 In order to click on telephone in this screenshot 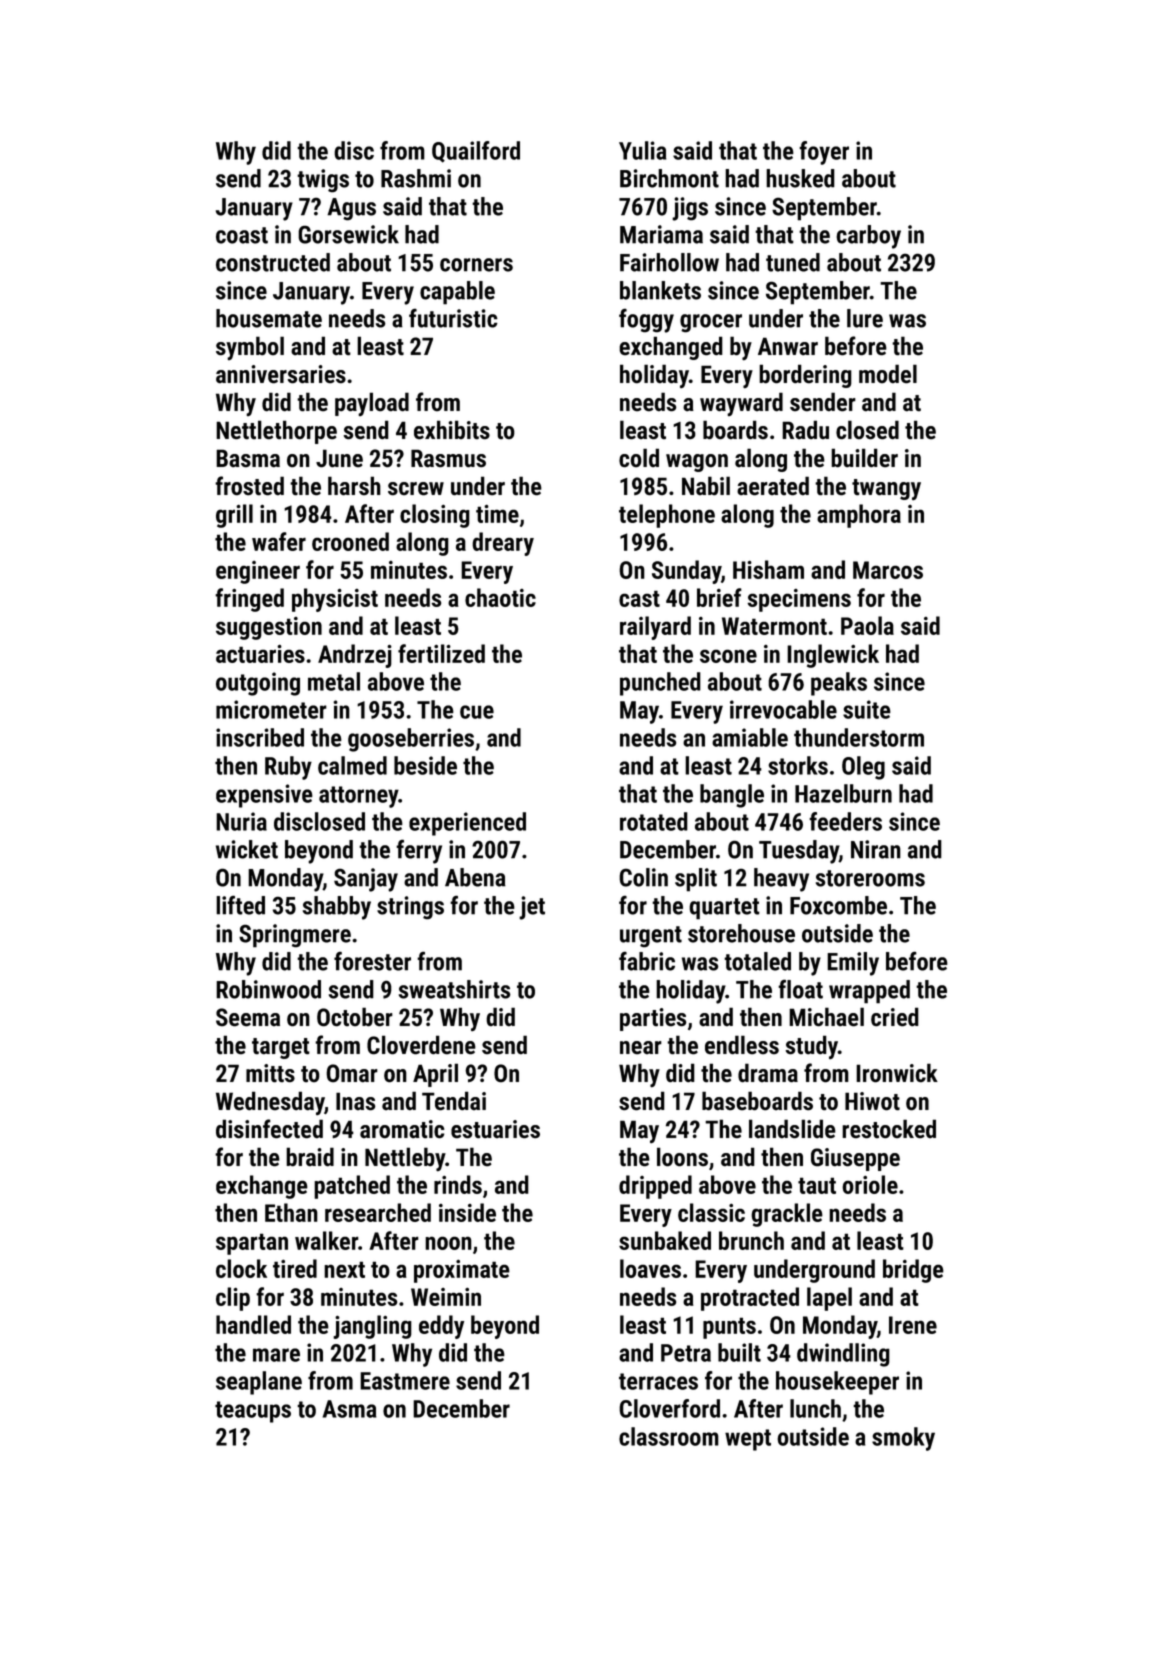, I will do `click(667, 516)`.
